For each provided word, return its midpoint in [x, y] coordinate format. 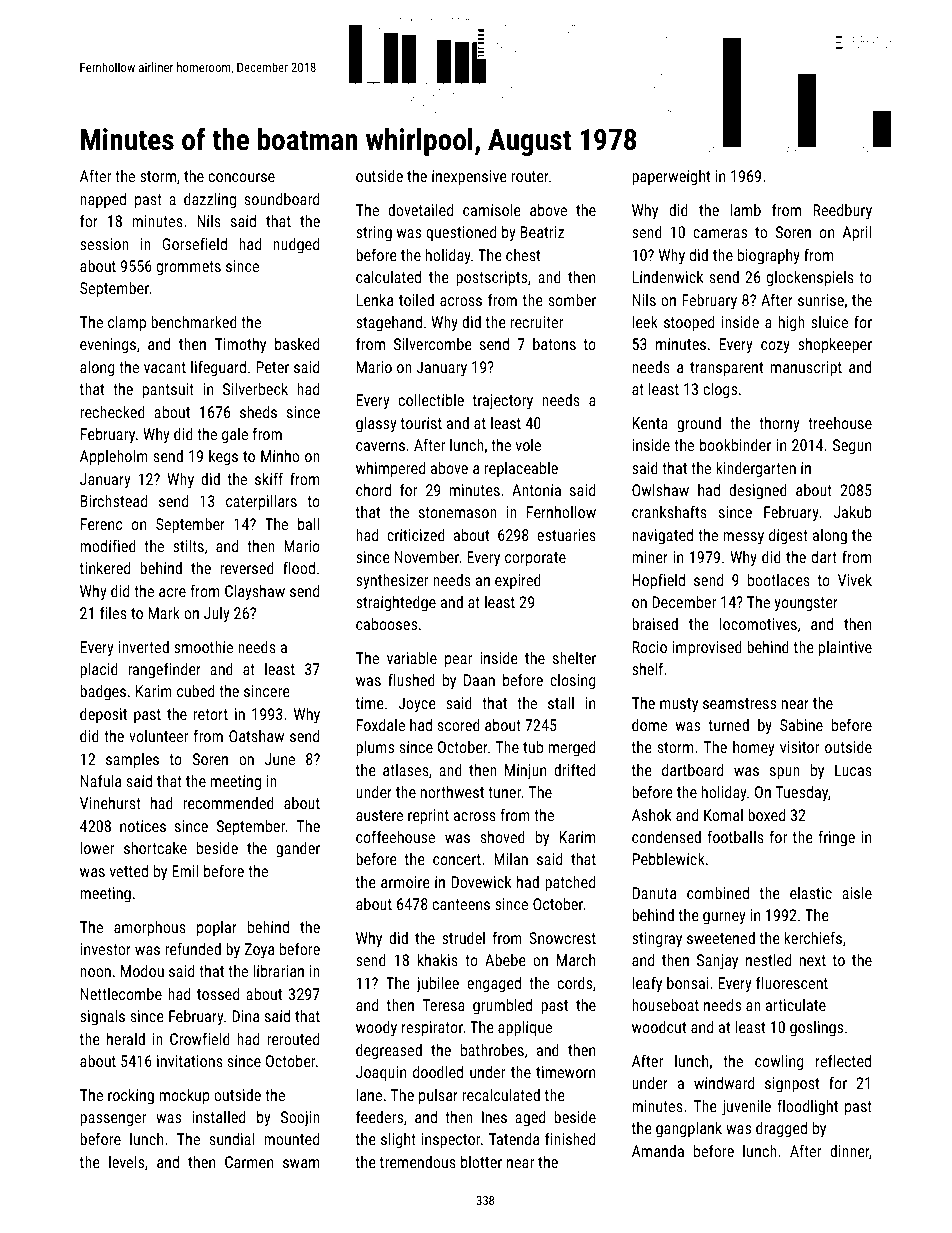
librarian [278, 970]
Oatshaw [256, 736]
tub [533, 746]
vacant [165, 367]
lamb [745, 209]
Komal [723, 815]
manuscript [806, 369]
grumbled [502, 1006]
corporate [535, 559]
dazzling [210, 200]
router [530, 176]
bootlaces [779, 579]
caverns [380, 446]
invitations [190, 1061]
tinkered [105, 567]
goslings [816, 1029]
